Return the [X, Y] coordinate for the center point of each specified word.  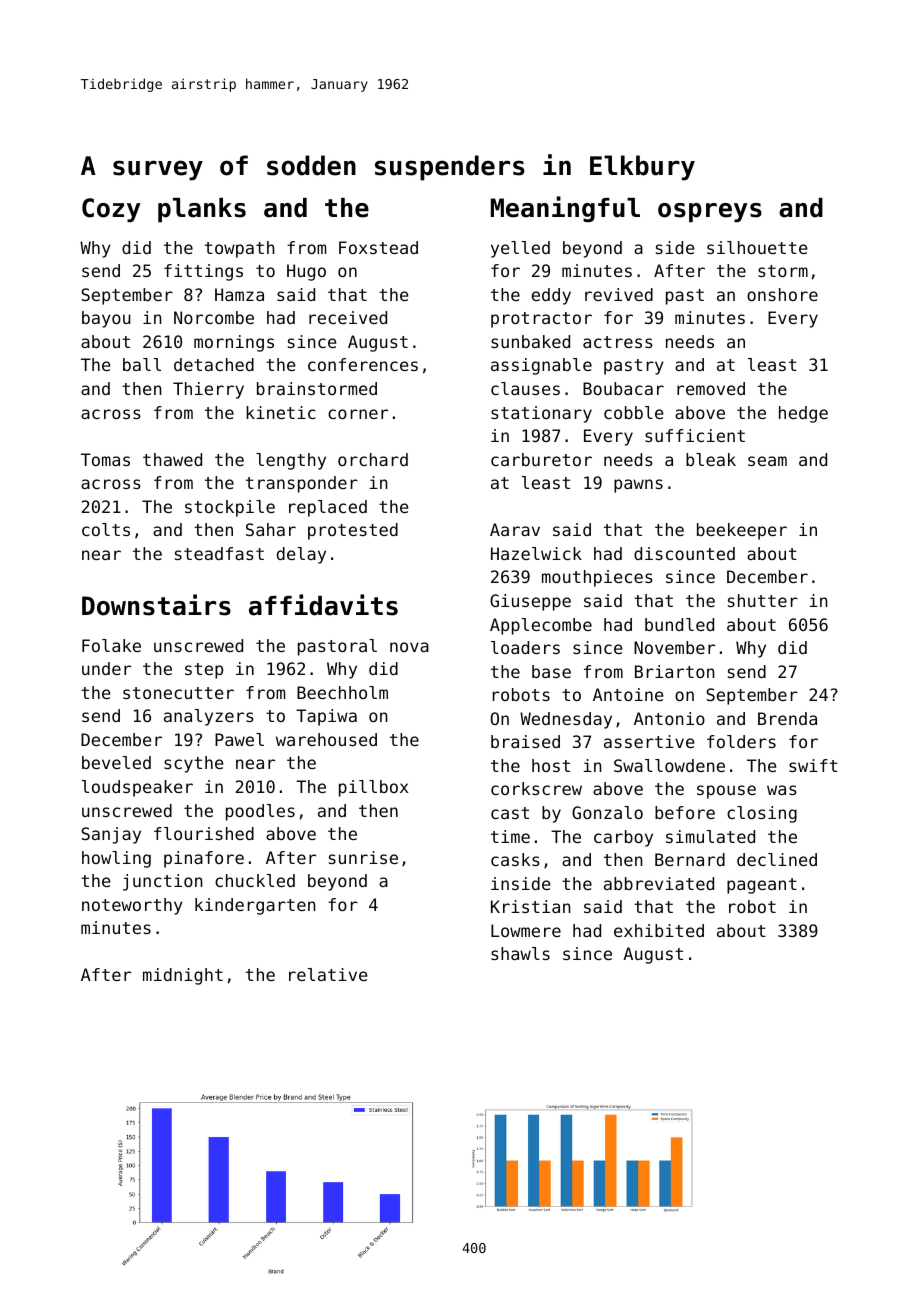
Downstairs [156, 605]
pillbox [374, 788]
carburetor [541, 459]
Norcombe [214, 317]
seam [767, 461]
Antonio [669, 718]
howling [116, 859]
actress [618, 342]
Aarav [515, 529]
